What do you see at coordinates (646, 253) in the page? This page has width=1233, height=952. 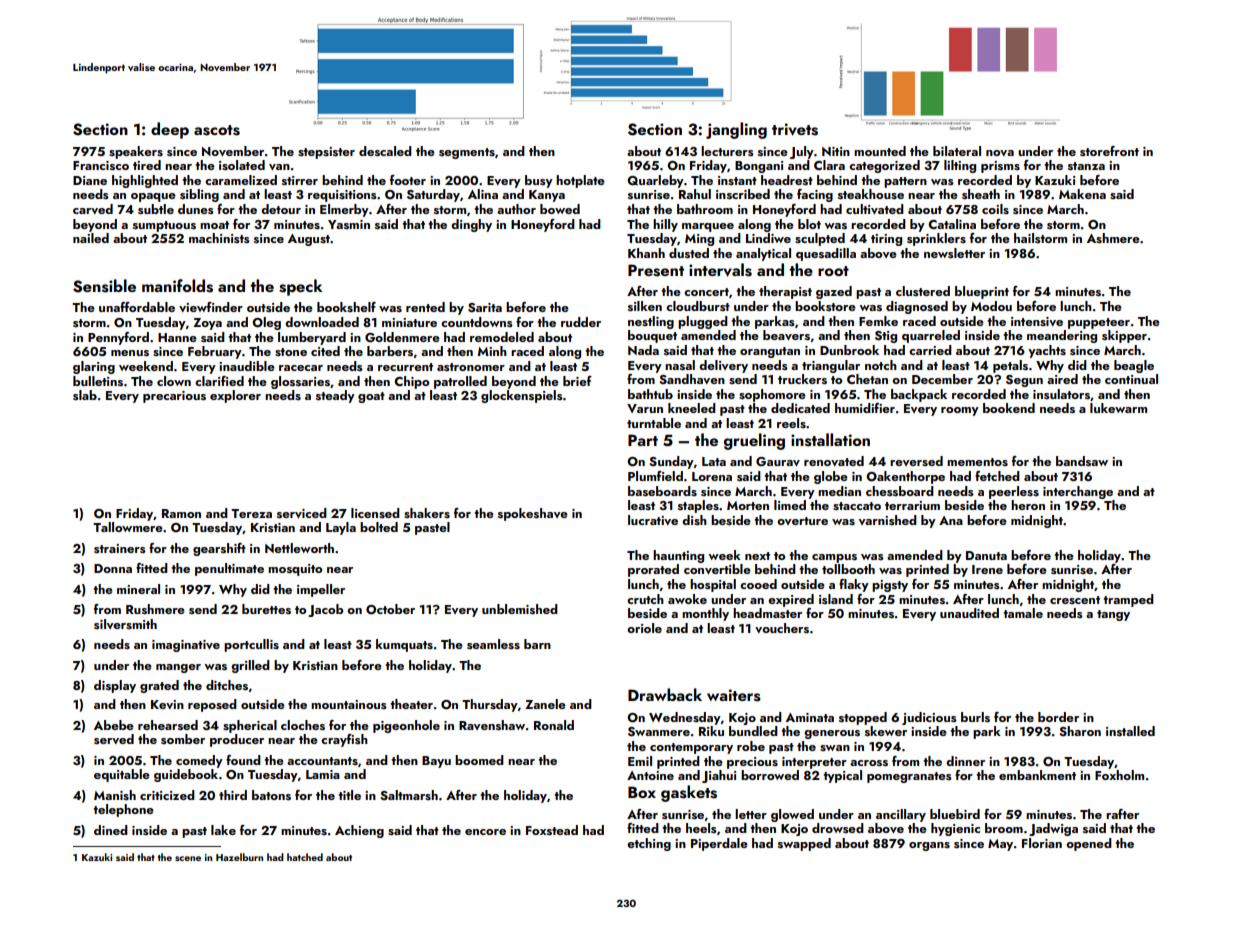 I see `Khanh` at bounding box center [646, 253].
